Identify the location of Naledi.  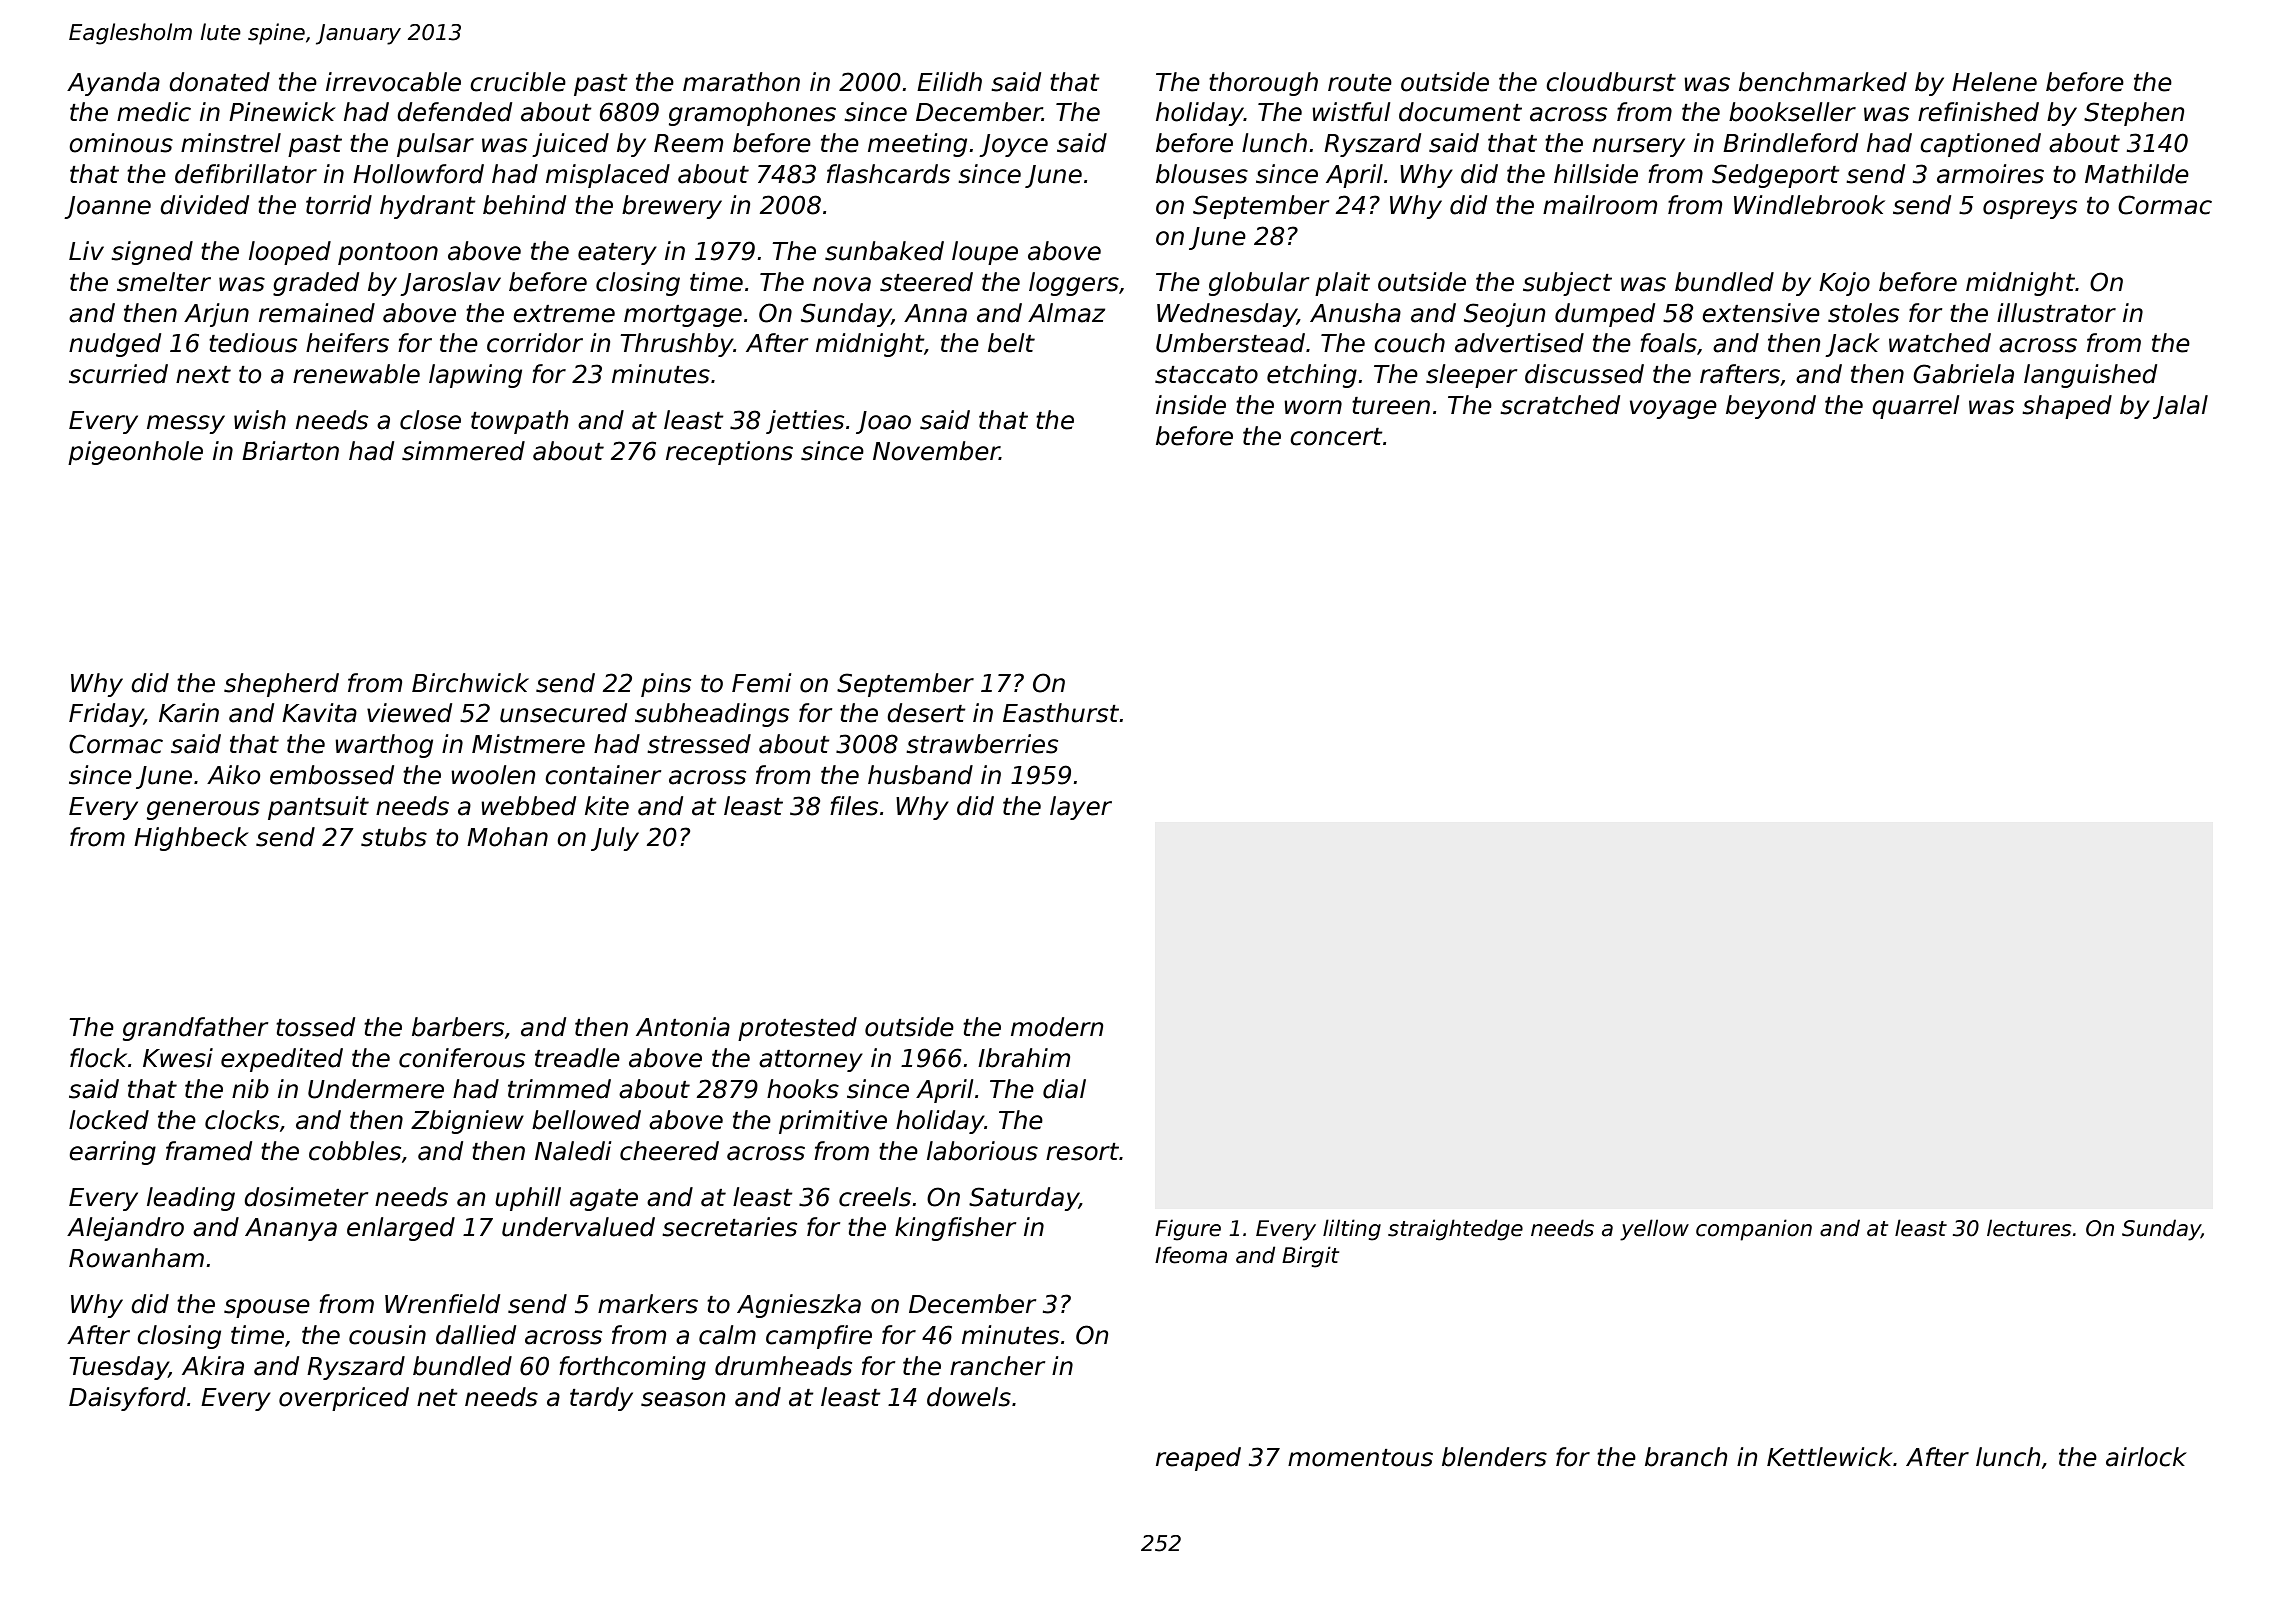
(573, 1151).
